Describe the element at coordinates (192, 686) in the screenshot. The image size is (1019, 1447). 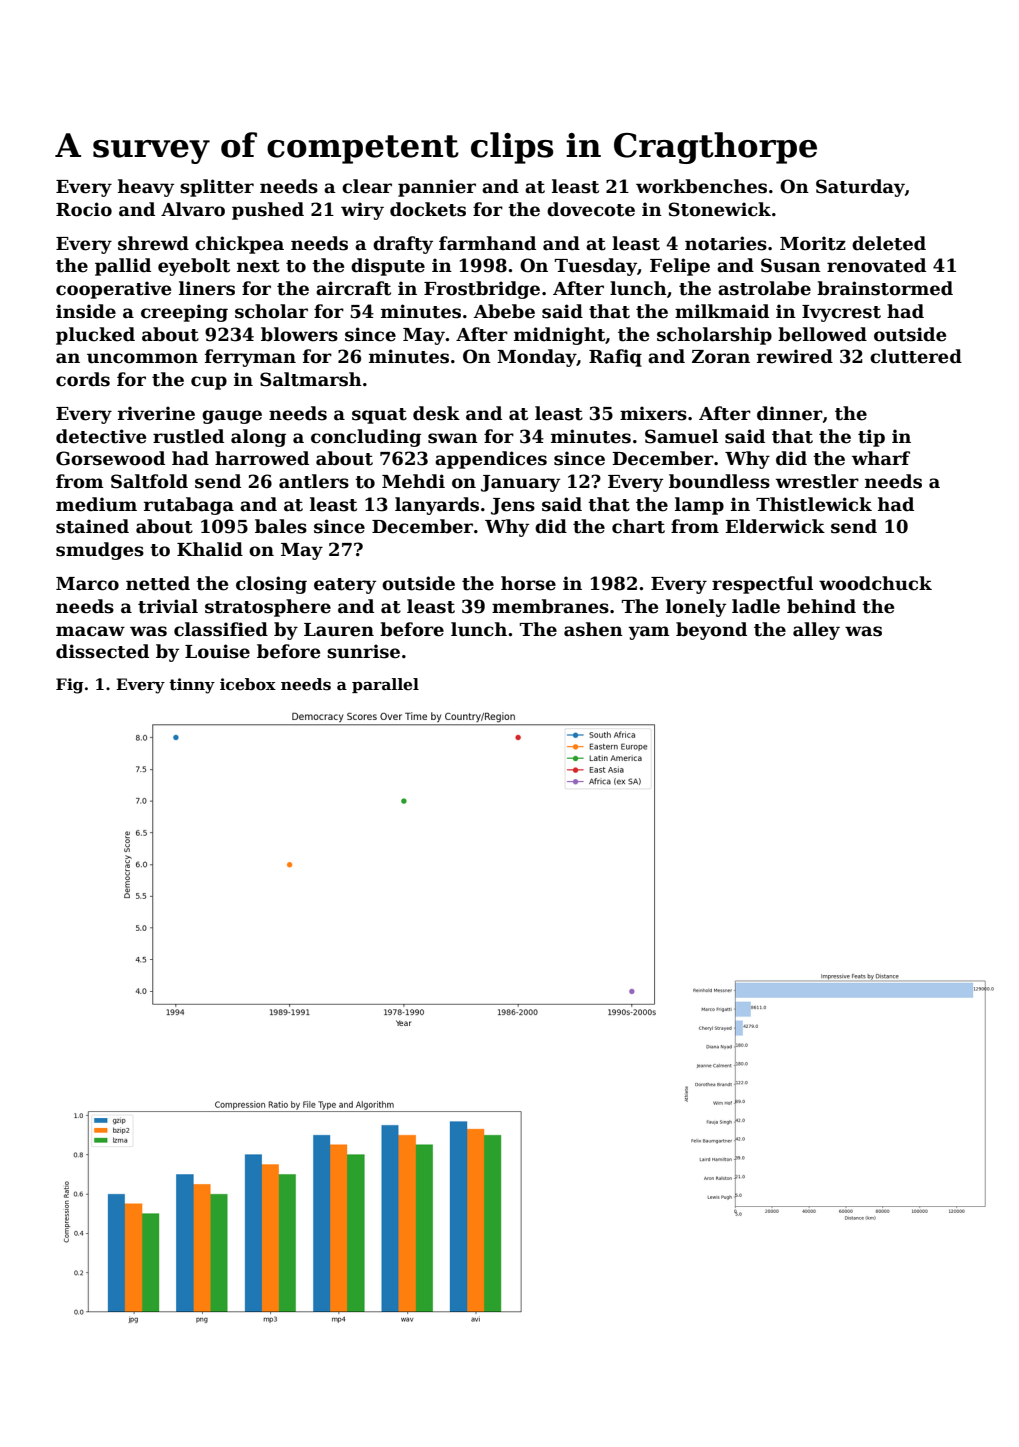
I see `tinny` at that location.
